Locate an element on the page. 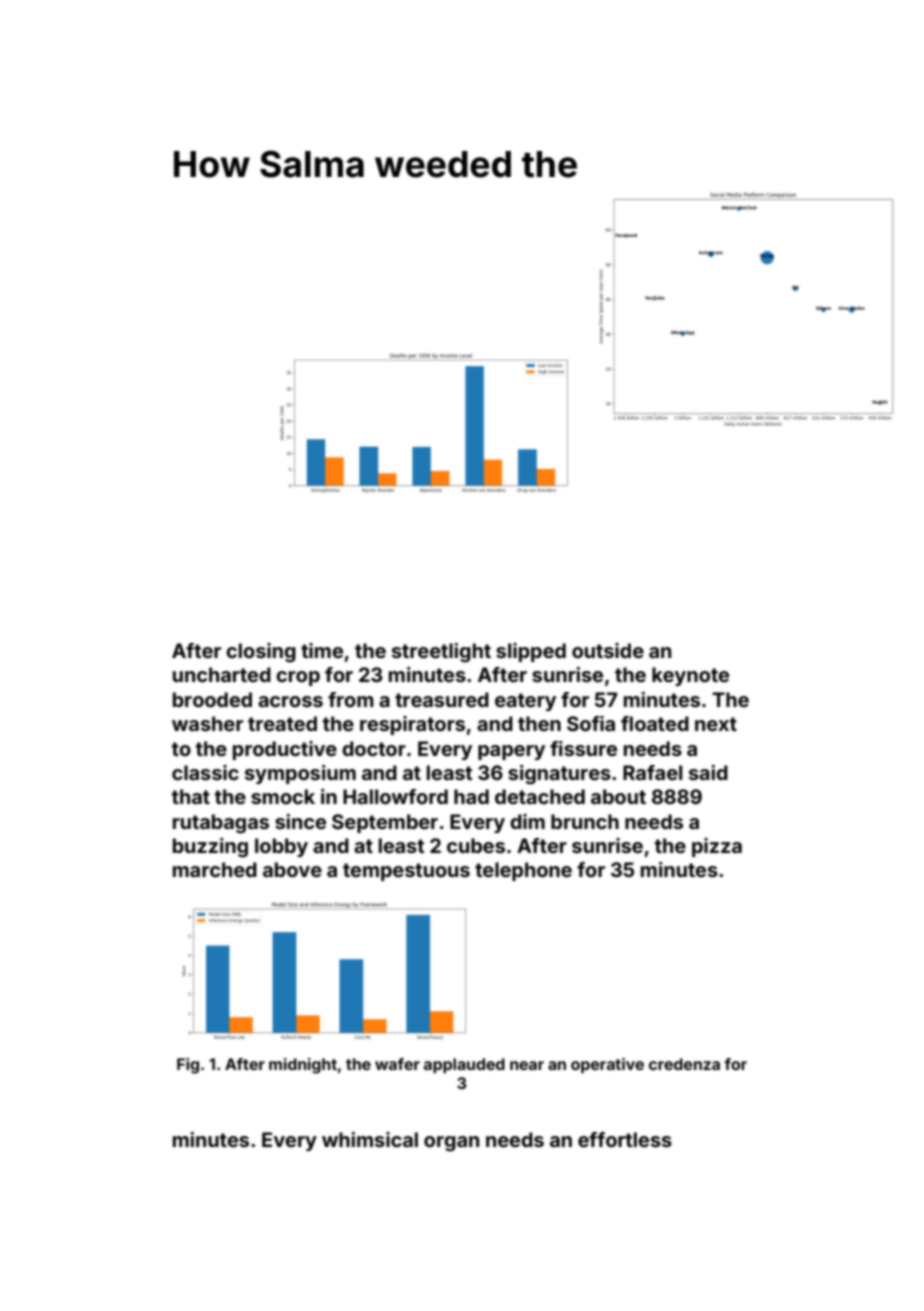 Image resolution: width=924 pixels, height=1311 pixels. pizza is located at coordinates (717, 847).
